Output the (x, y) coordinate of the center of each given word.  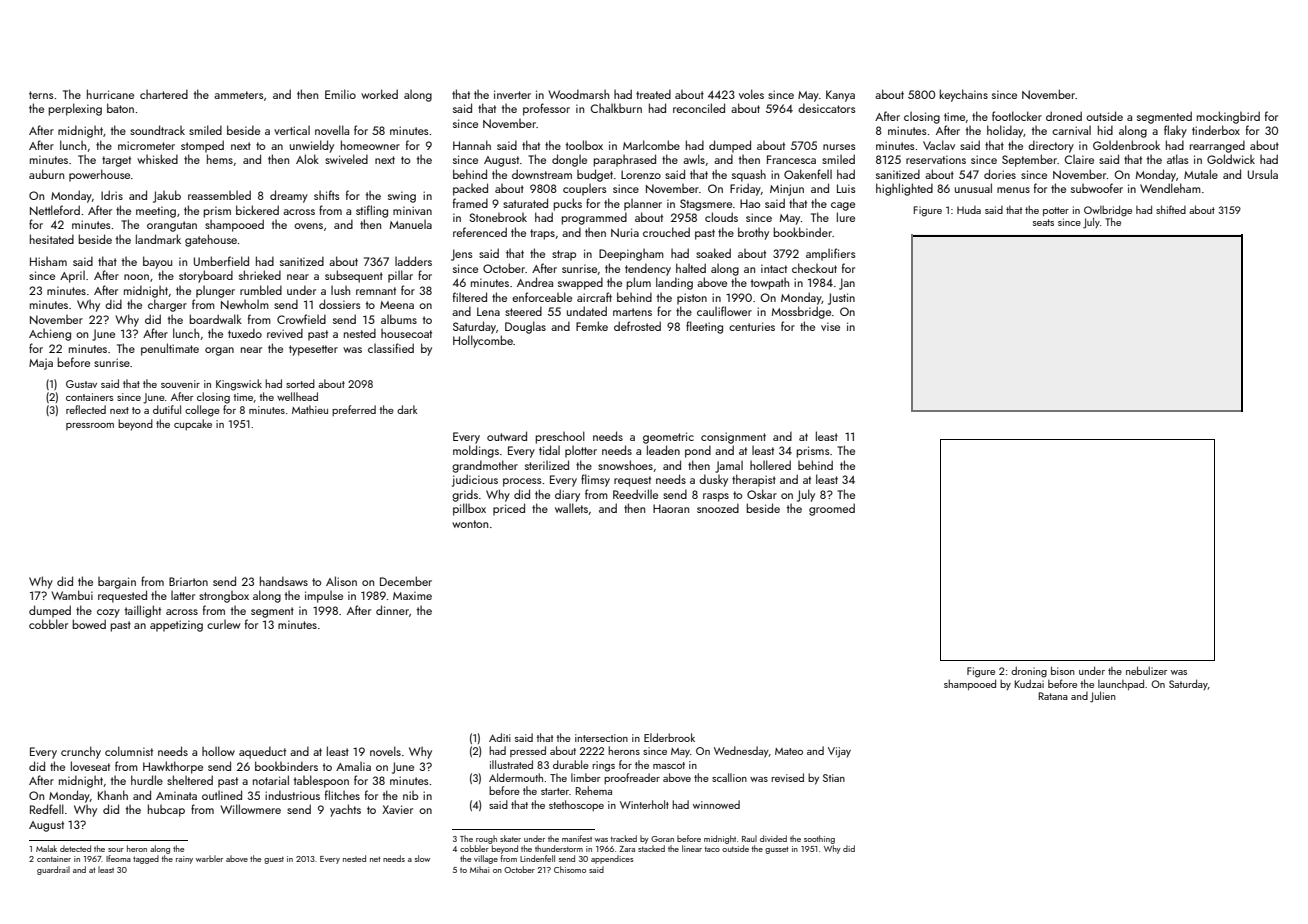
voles (751, 94)
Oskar (762, 494)
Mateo (789, 751)
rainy (184, 860)
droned (1064, 116)
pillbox (469, 509)
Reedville (635, 494)
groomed (832, 509)
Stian (834, 778)
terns (41, 95)
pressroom (90, 426)
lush (340, 290)
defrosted (637, 326)
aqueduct (262, 752)
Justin (841, 299)
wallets (571, 508)
